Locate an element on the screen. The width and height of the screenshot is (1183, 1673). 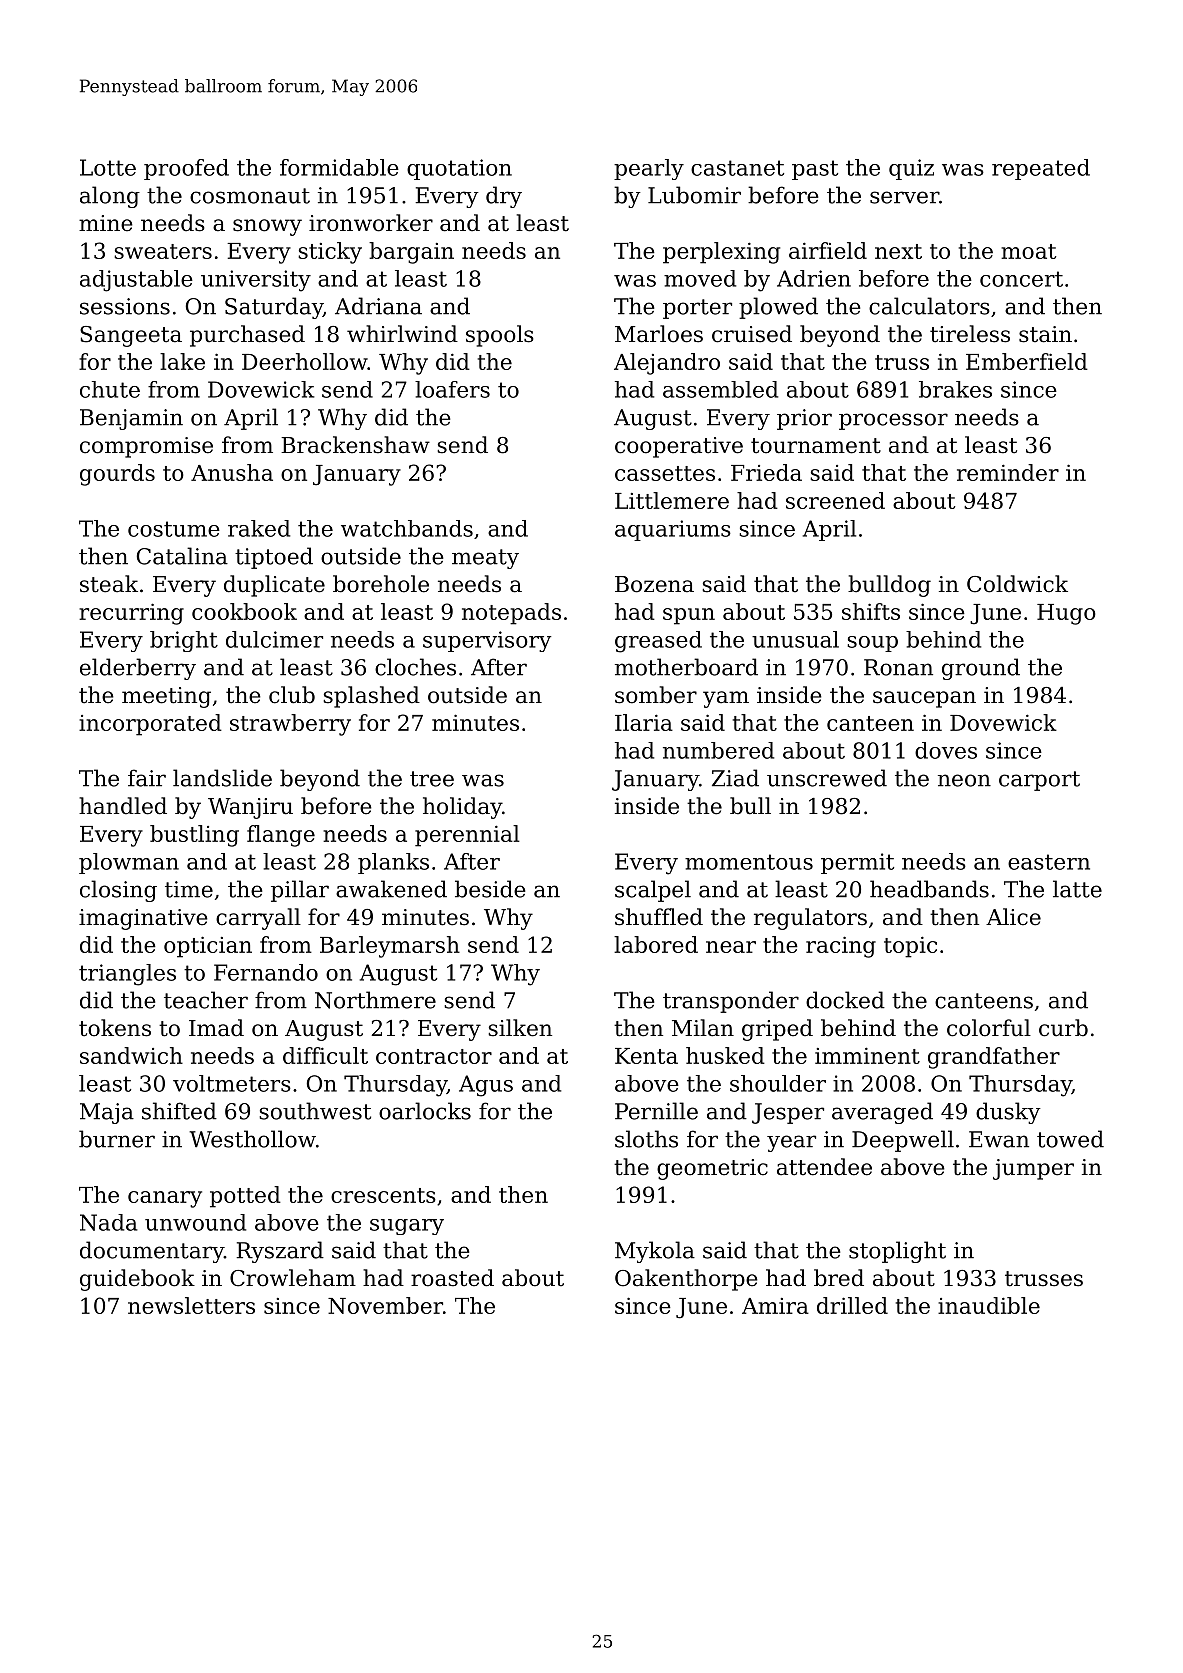
proofed is located at coordinates (186, 169).
